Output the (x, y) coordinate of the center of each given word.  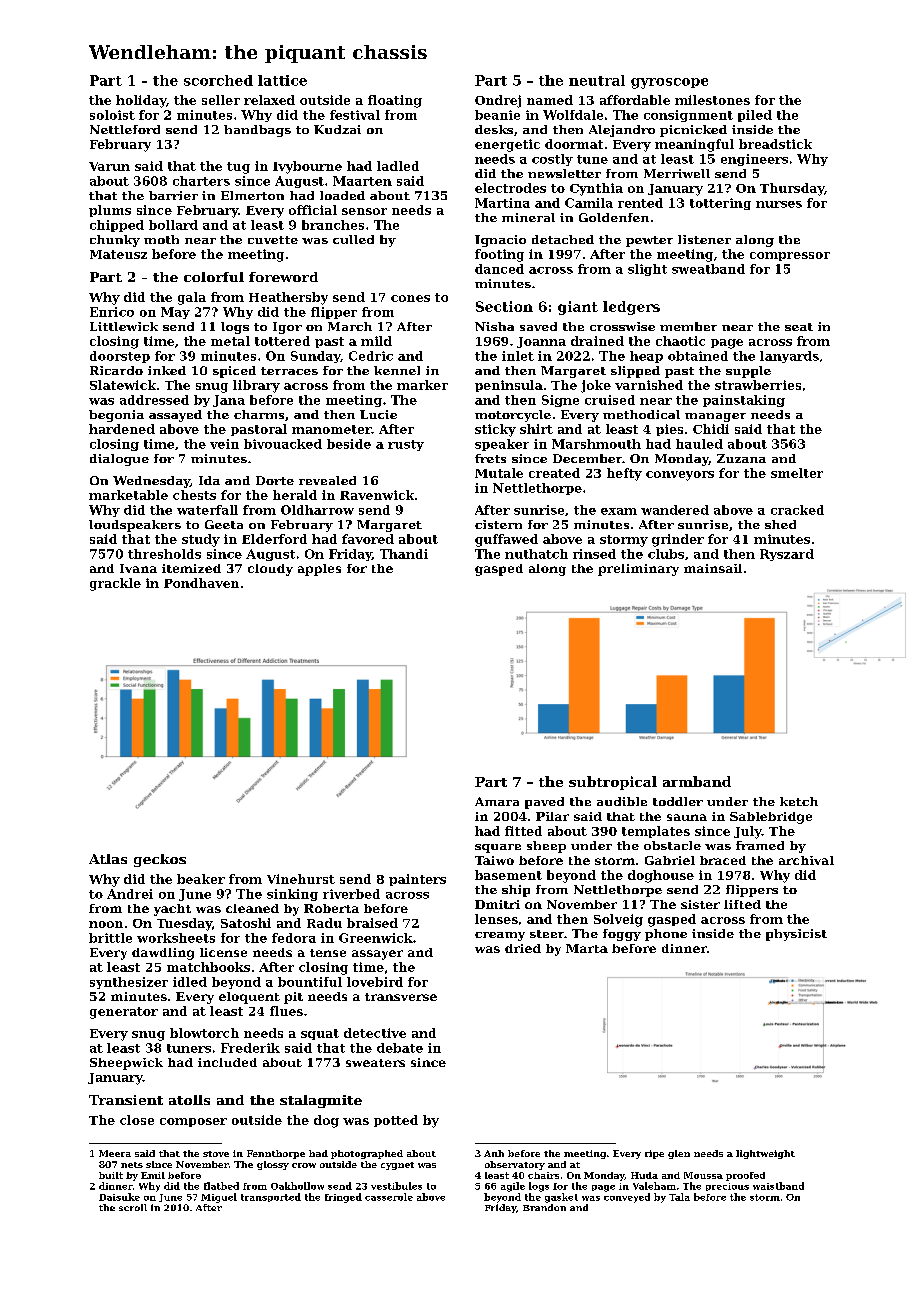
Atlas (108, 859)
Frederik (250, 1048)
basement (508, 875)
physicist (796, 935)
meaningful (694, 145)
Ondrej (498, 101)
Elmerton (252, 195)
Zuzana (741, 458)
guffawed (506, 540)
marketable (128, 495)
